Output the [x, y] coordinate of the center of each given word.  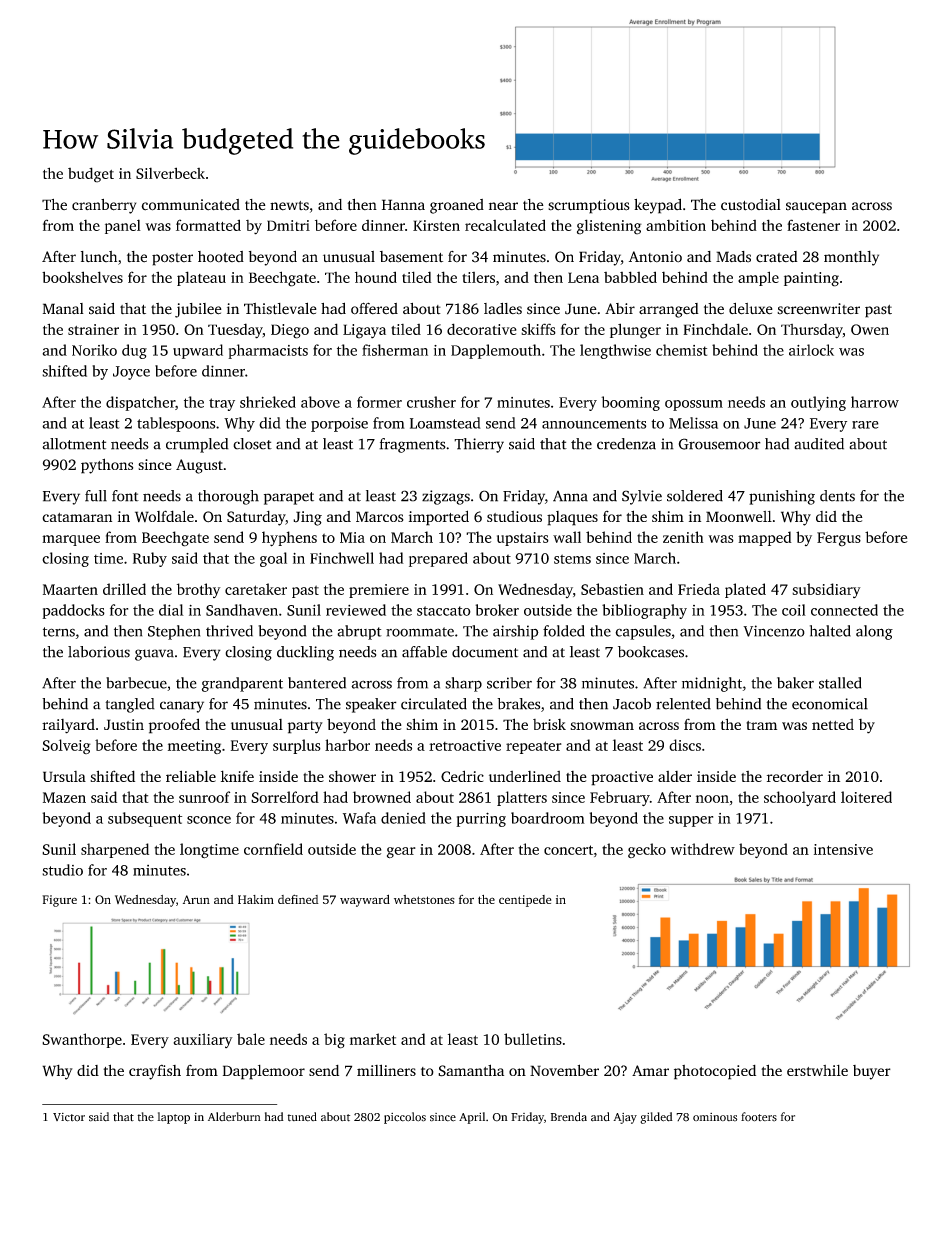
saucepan [816, 208]
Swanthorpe [82, 1040]
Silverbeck [170, 173]
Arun [196, 899]
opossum [694, 405]
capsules [643, 632]
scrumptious [589, 206]
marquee [71, 540]
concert [568, 850]
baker [795, 683]
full [96, 496]
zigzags [446, 497]
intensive [843, 849]
